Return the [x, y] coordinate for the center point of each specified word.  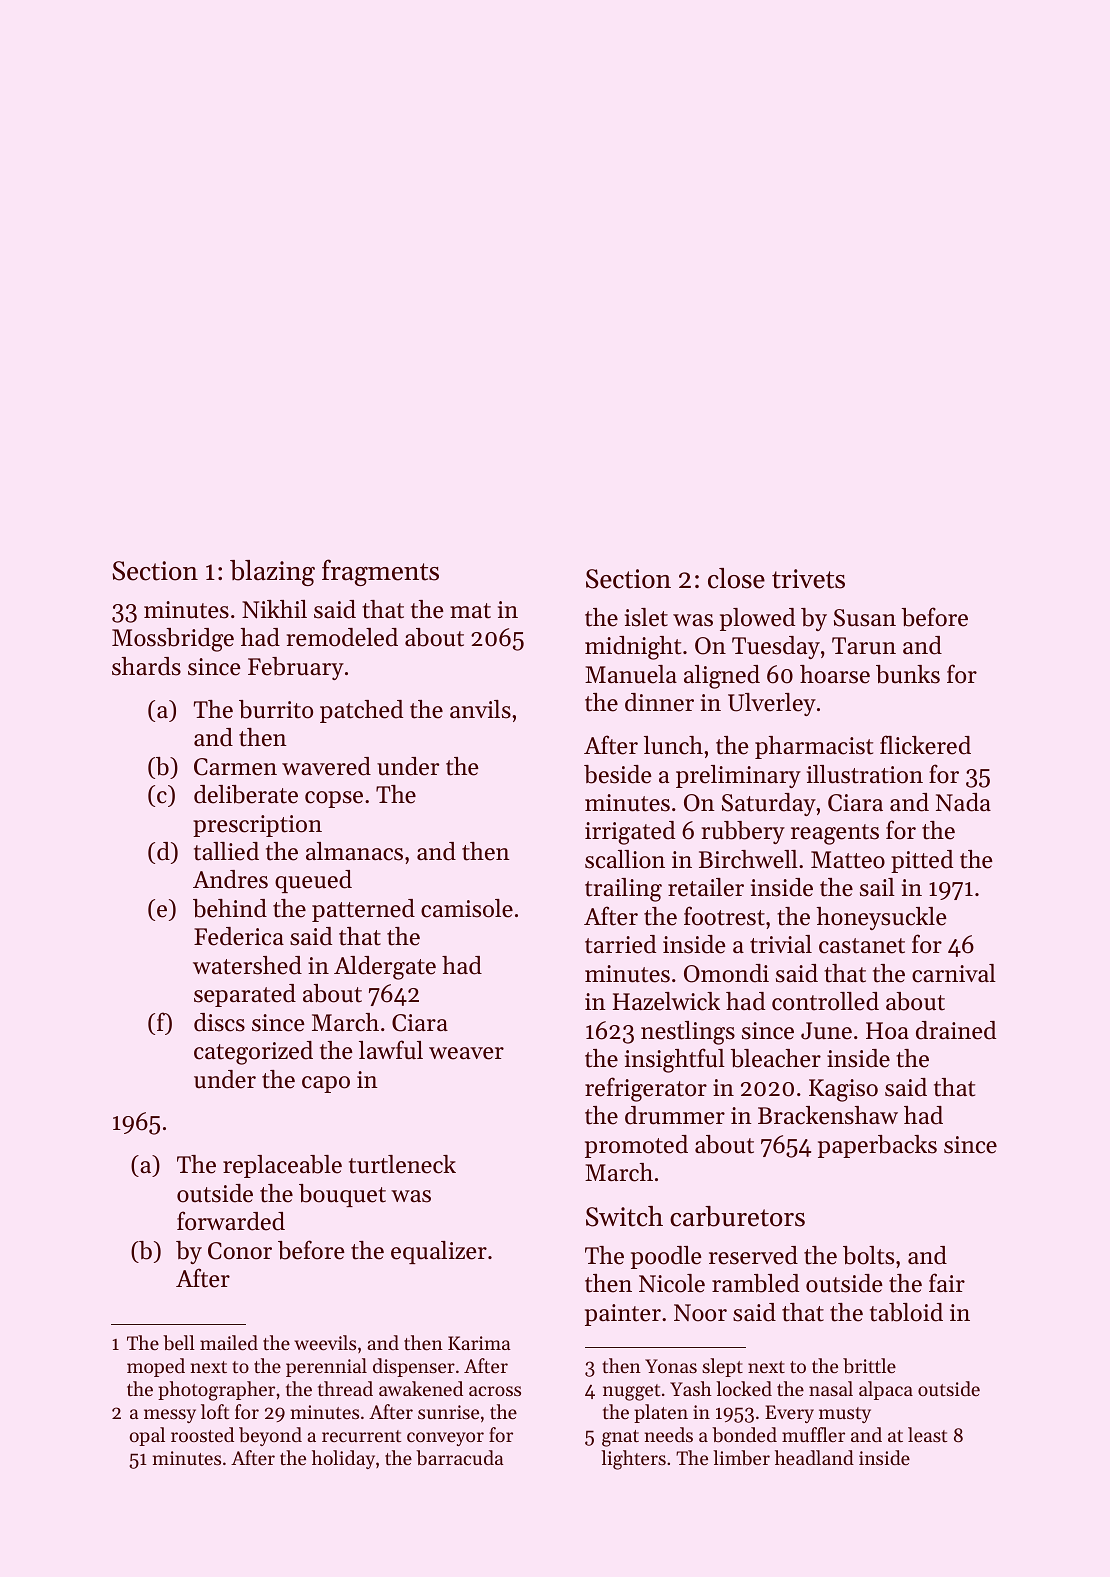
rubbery [743, 832]
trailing [623, 890]
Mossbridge [173, 640]
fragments [380, 572]
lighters [633, 1460]
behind [230, 908]
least [927, 1434]
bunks [908, 674]
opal [147, 1436]
